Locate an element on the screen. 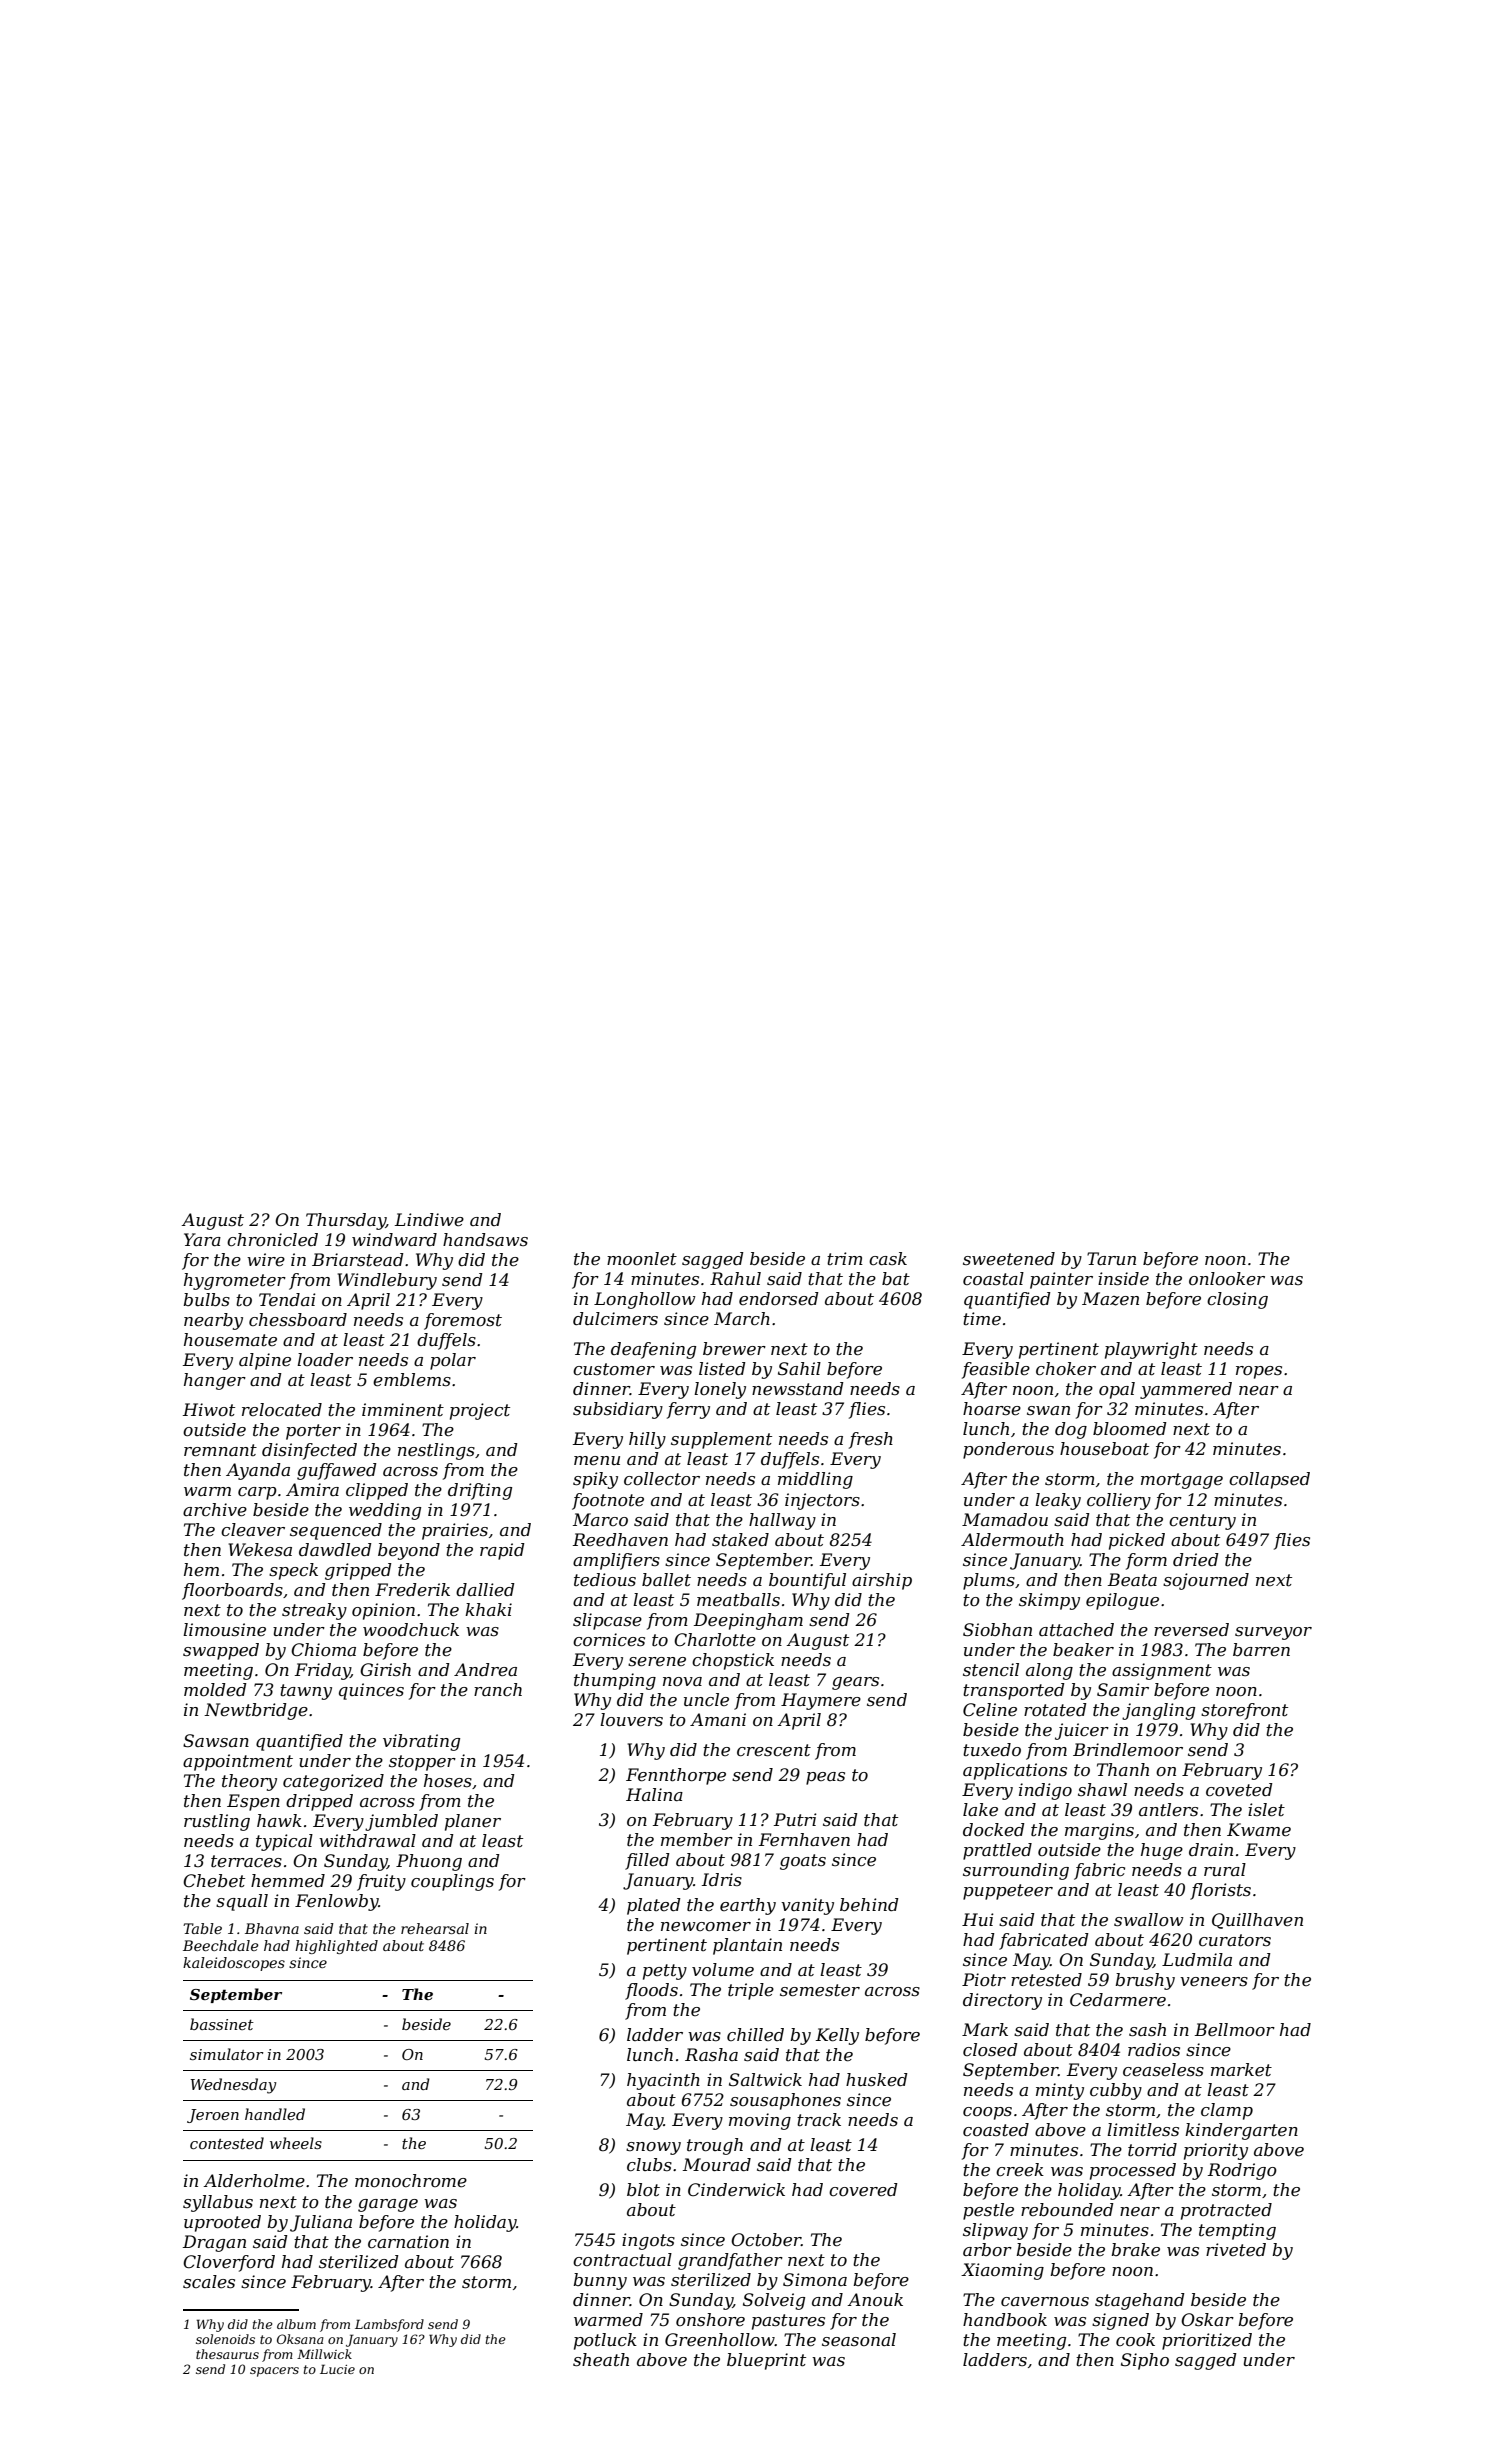 Image resolution: width=1496 pixels, height=2464 pixels. coasted is located at coordinates (996, 2130).
